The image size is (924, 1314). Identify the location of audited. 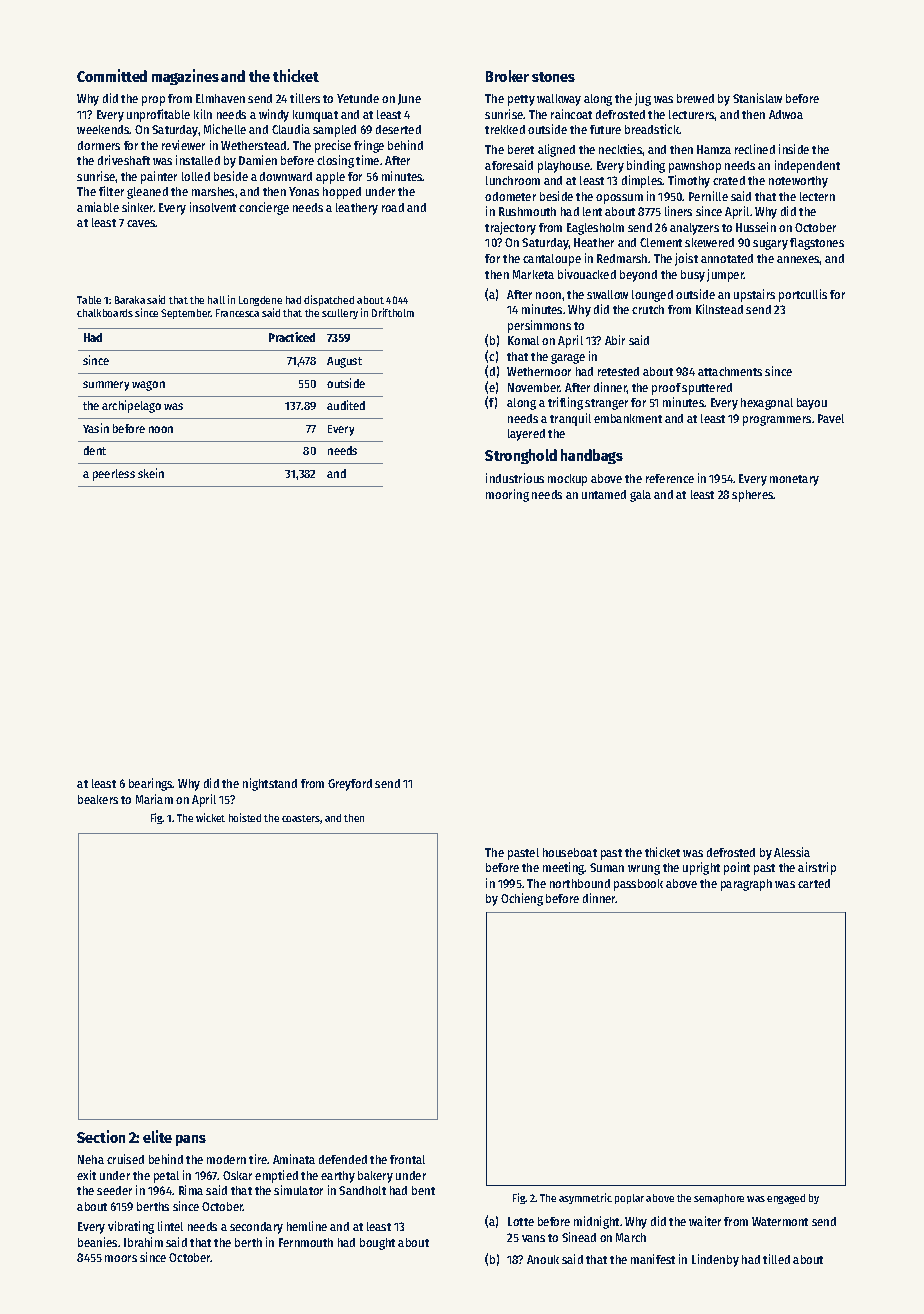
(346, 405).
